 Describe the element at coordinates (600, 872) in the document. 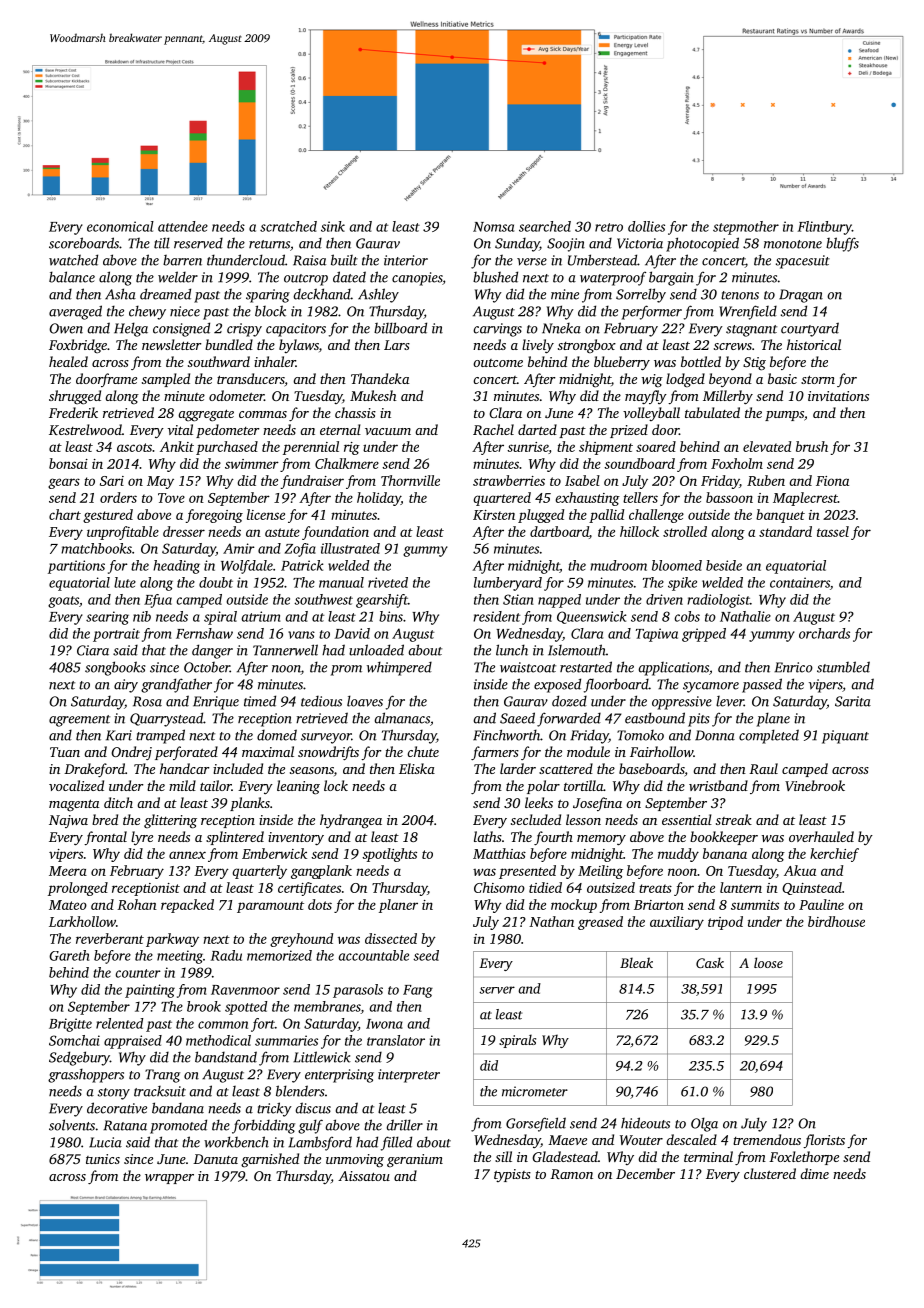

I see `Meiling` at that location.
